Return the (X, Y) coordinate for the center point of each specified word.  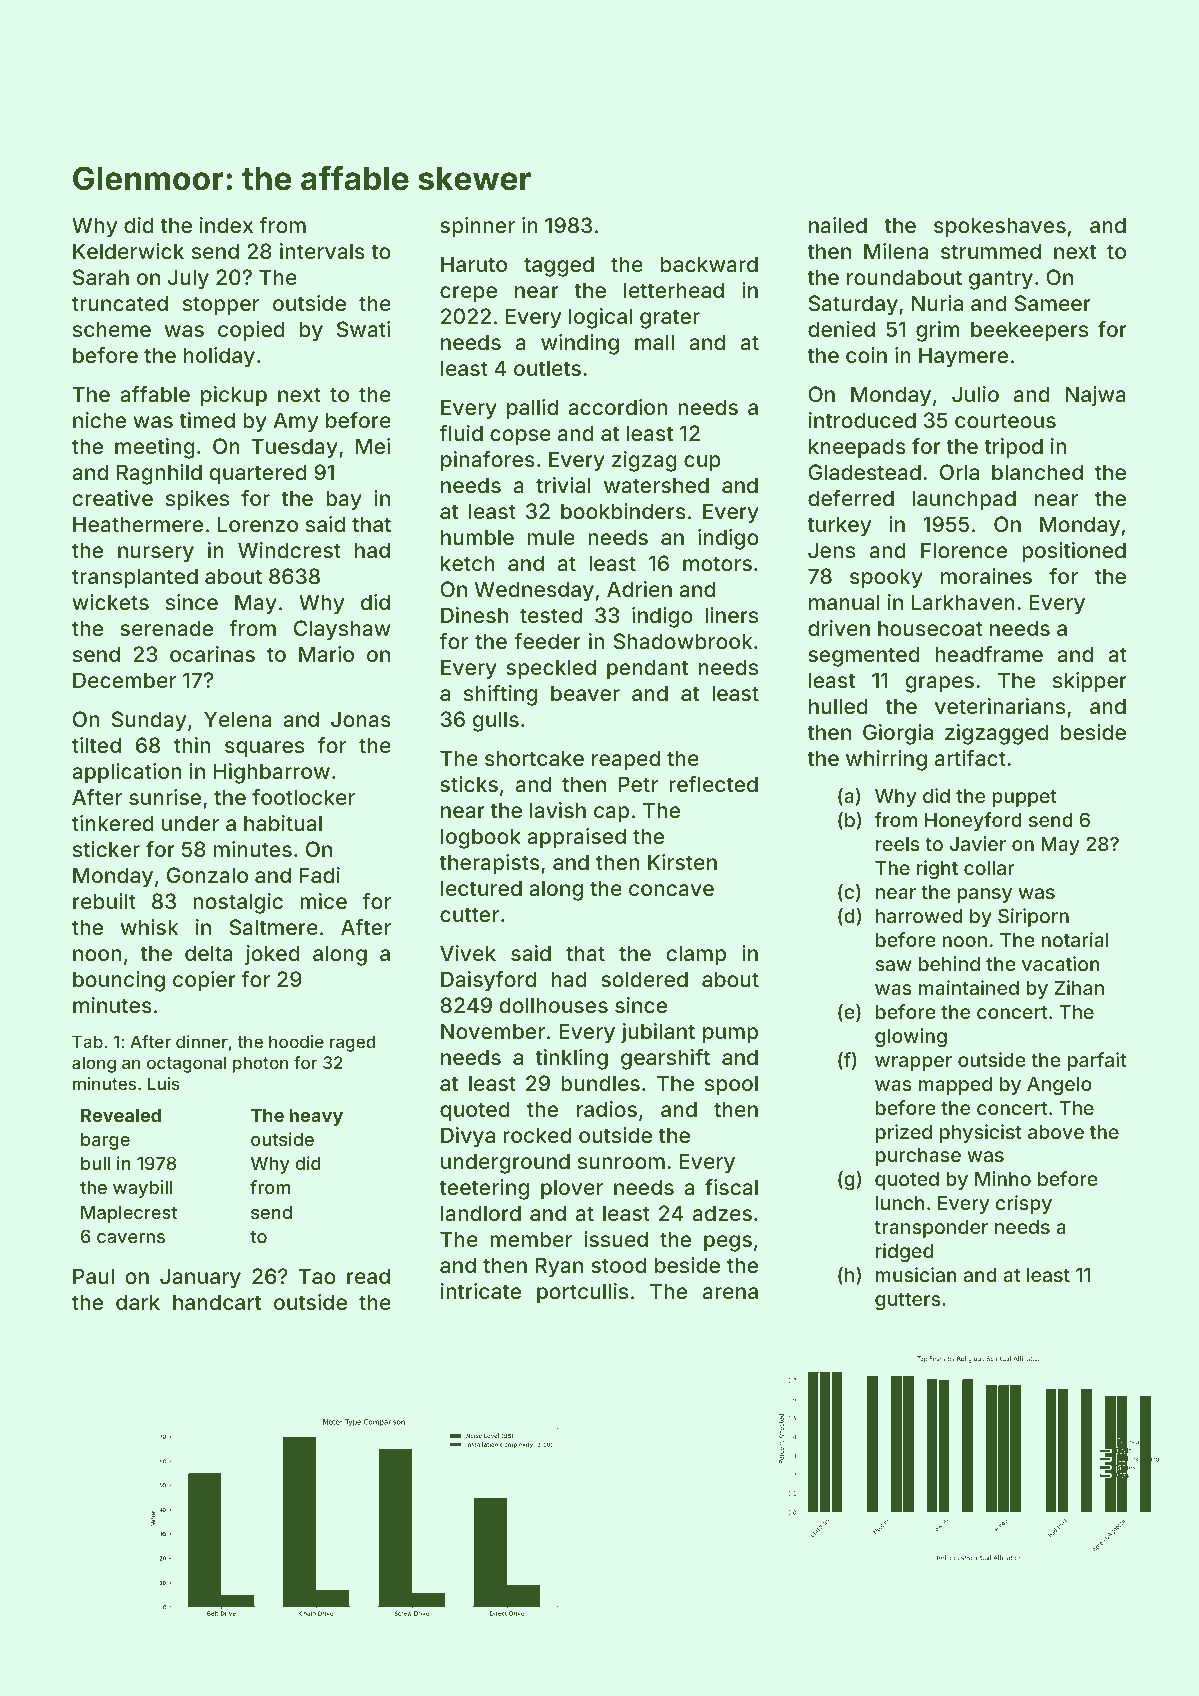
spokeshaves (1000, 227)
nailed (838, 225)
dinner (202, 1041)
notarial (1075, 939)
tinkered (113, 823)
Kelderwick (128, 251)
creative (112, 498)
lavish (558, 810)
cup (702, 463)
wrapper (913, 1063)
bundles (600, 1083)
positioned (1074, 552)
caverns (131, 1238)
